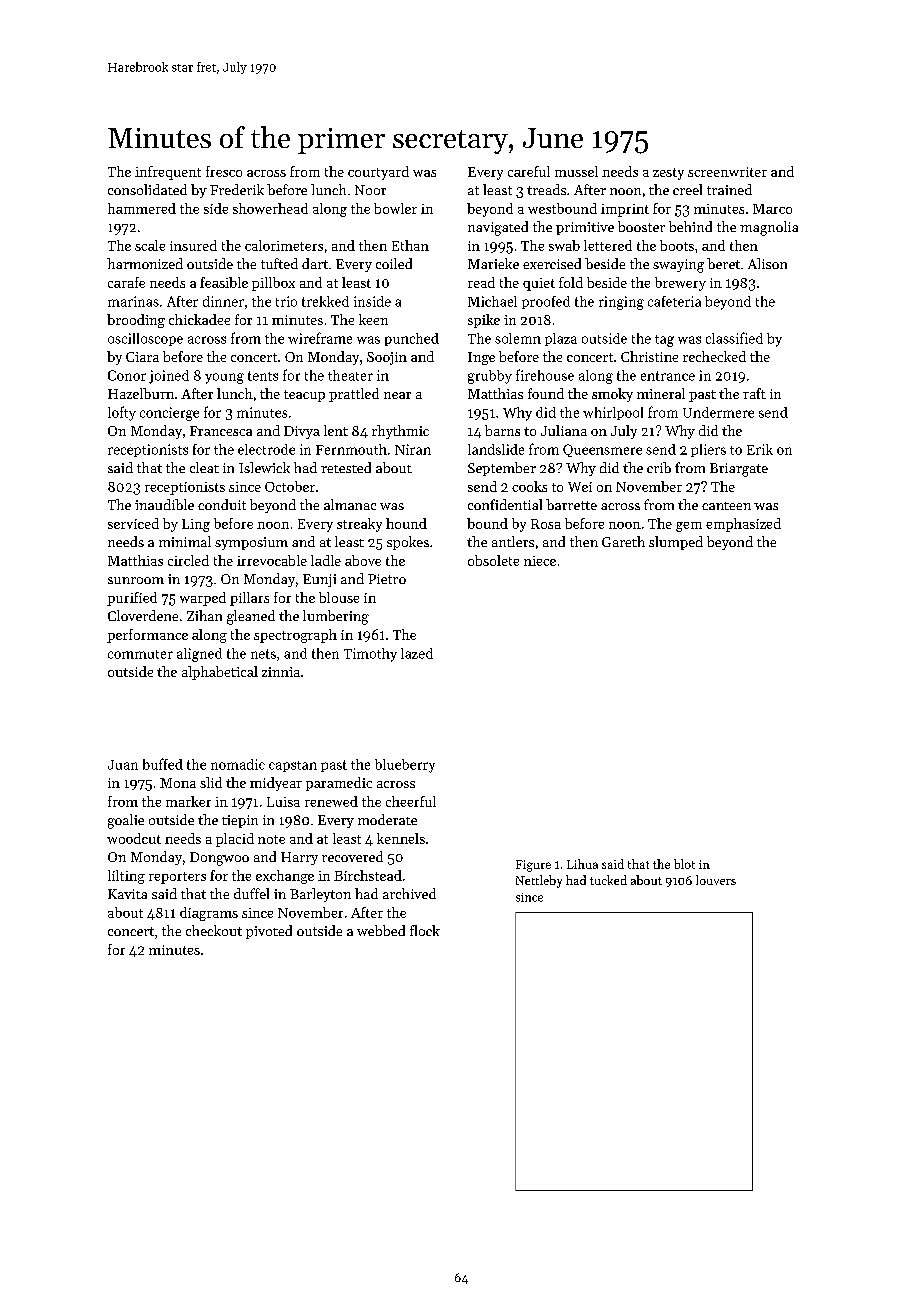  Describe the element at coordinates (266, 449) in the screenshot. I see `electrode` at that location.
